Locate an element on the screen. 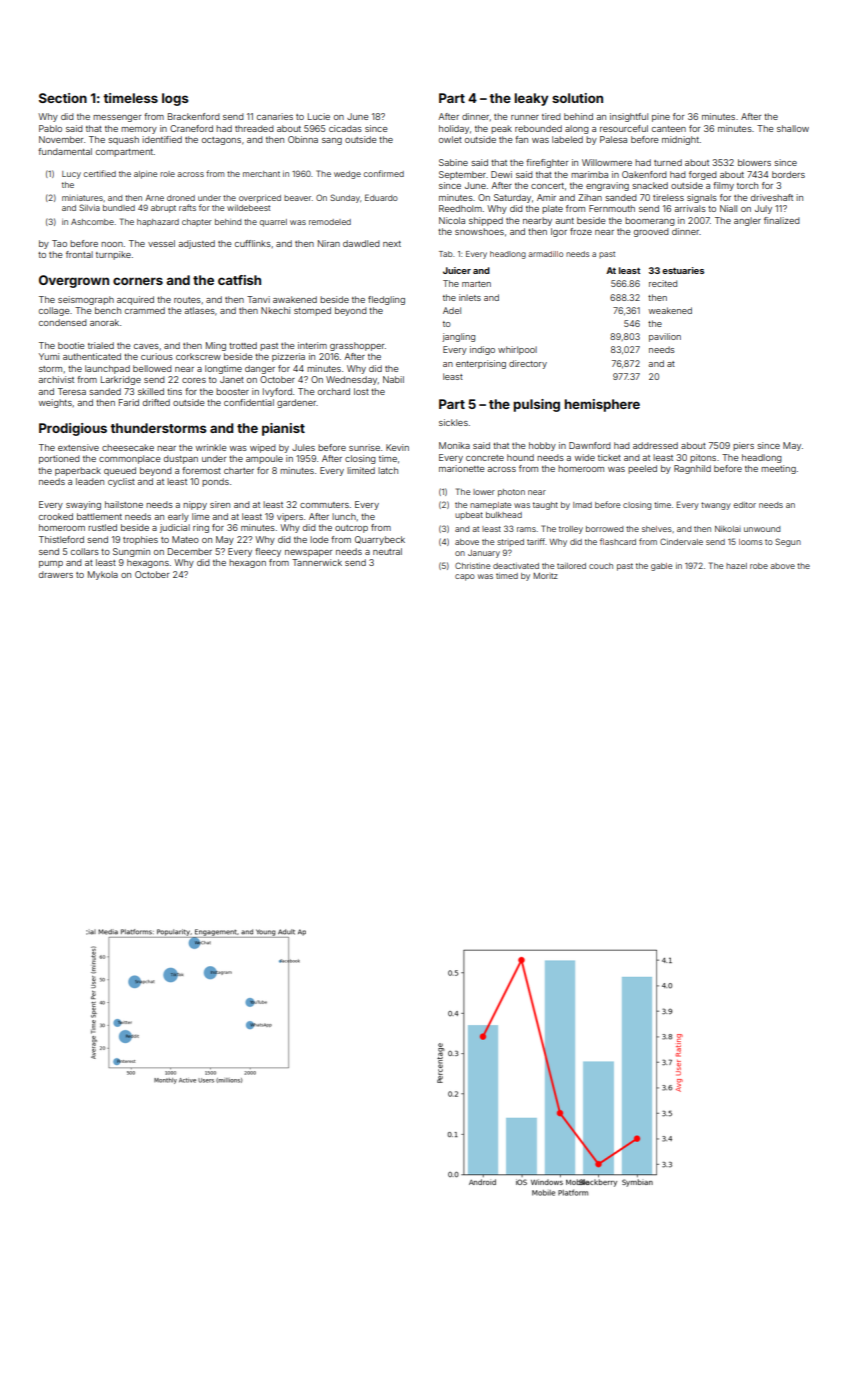  canaries is located at coordinates (275, 116).
